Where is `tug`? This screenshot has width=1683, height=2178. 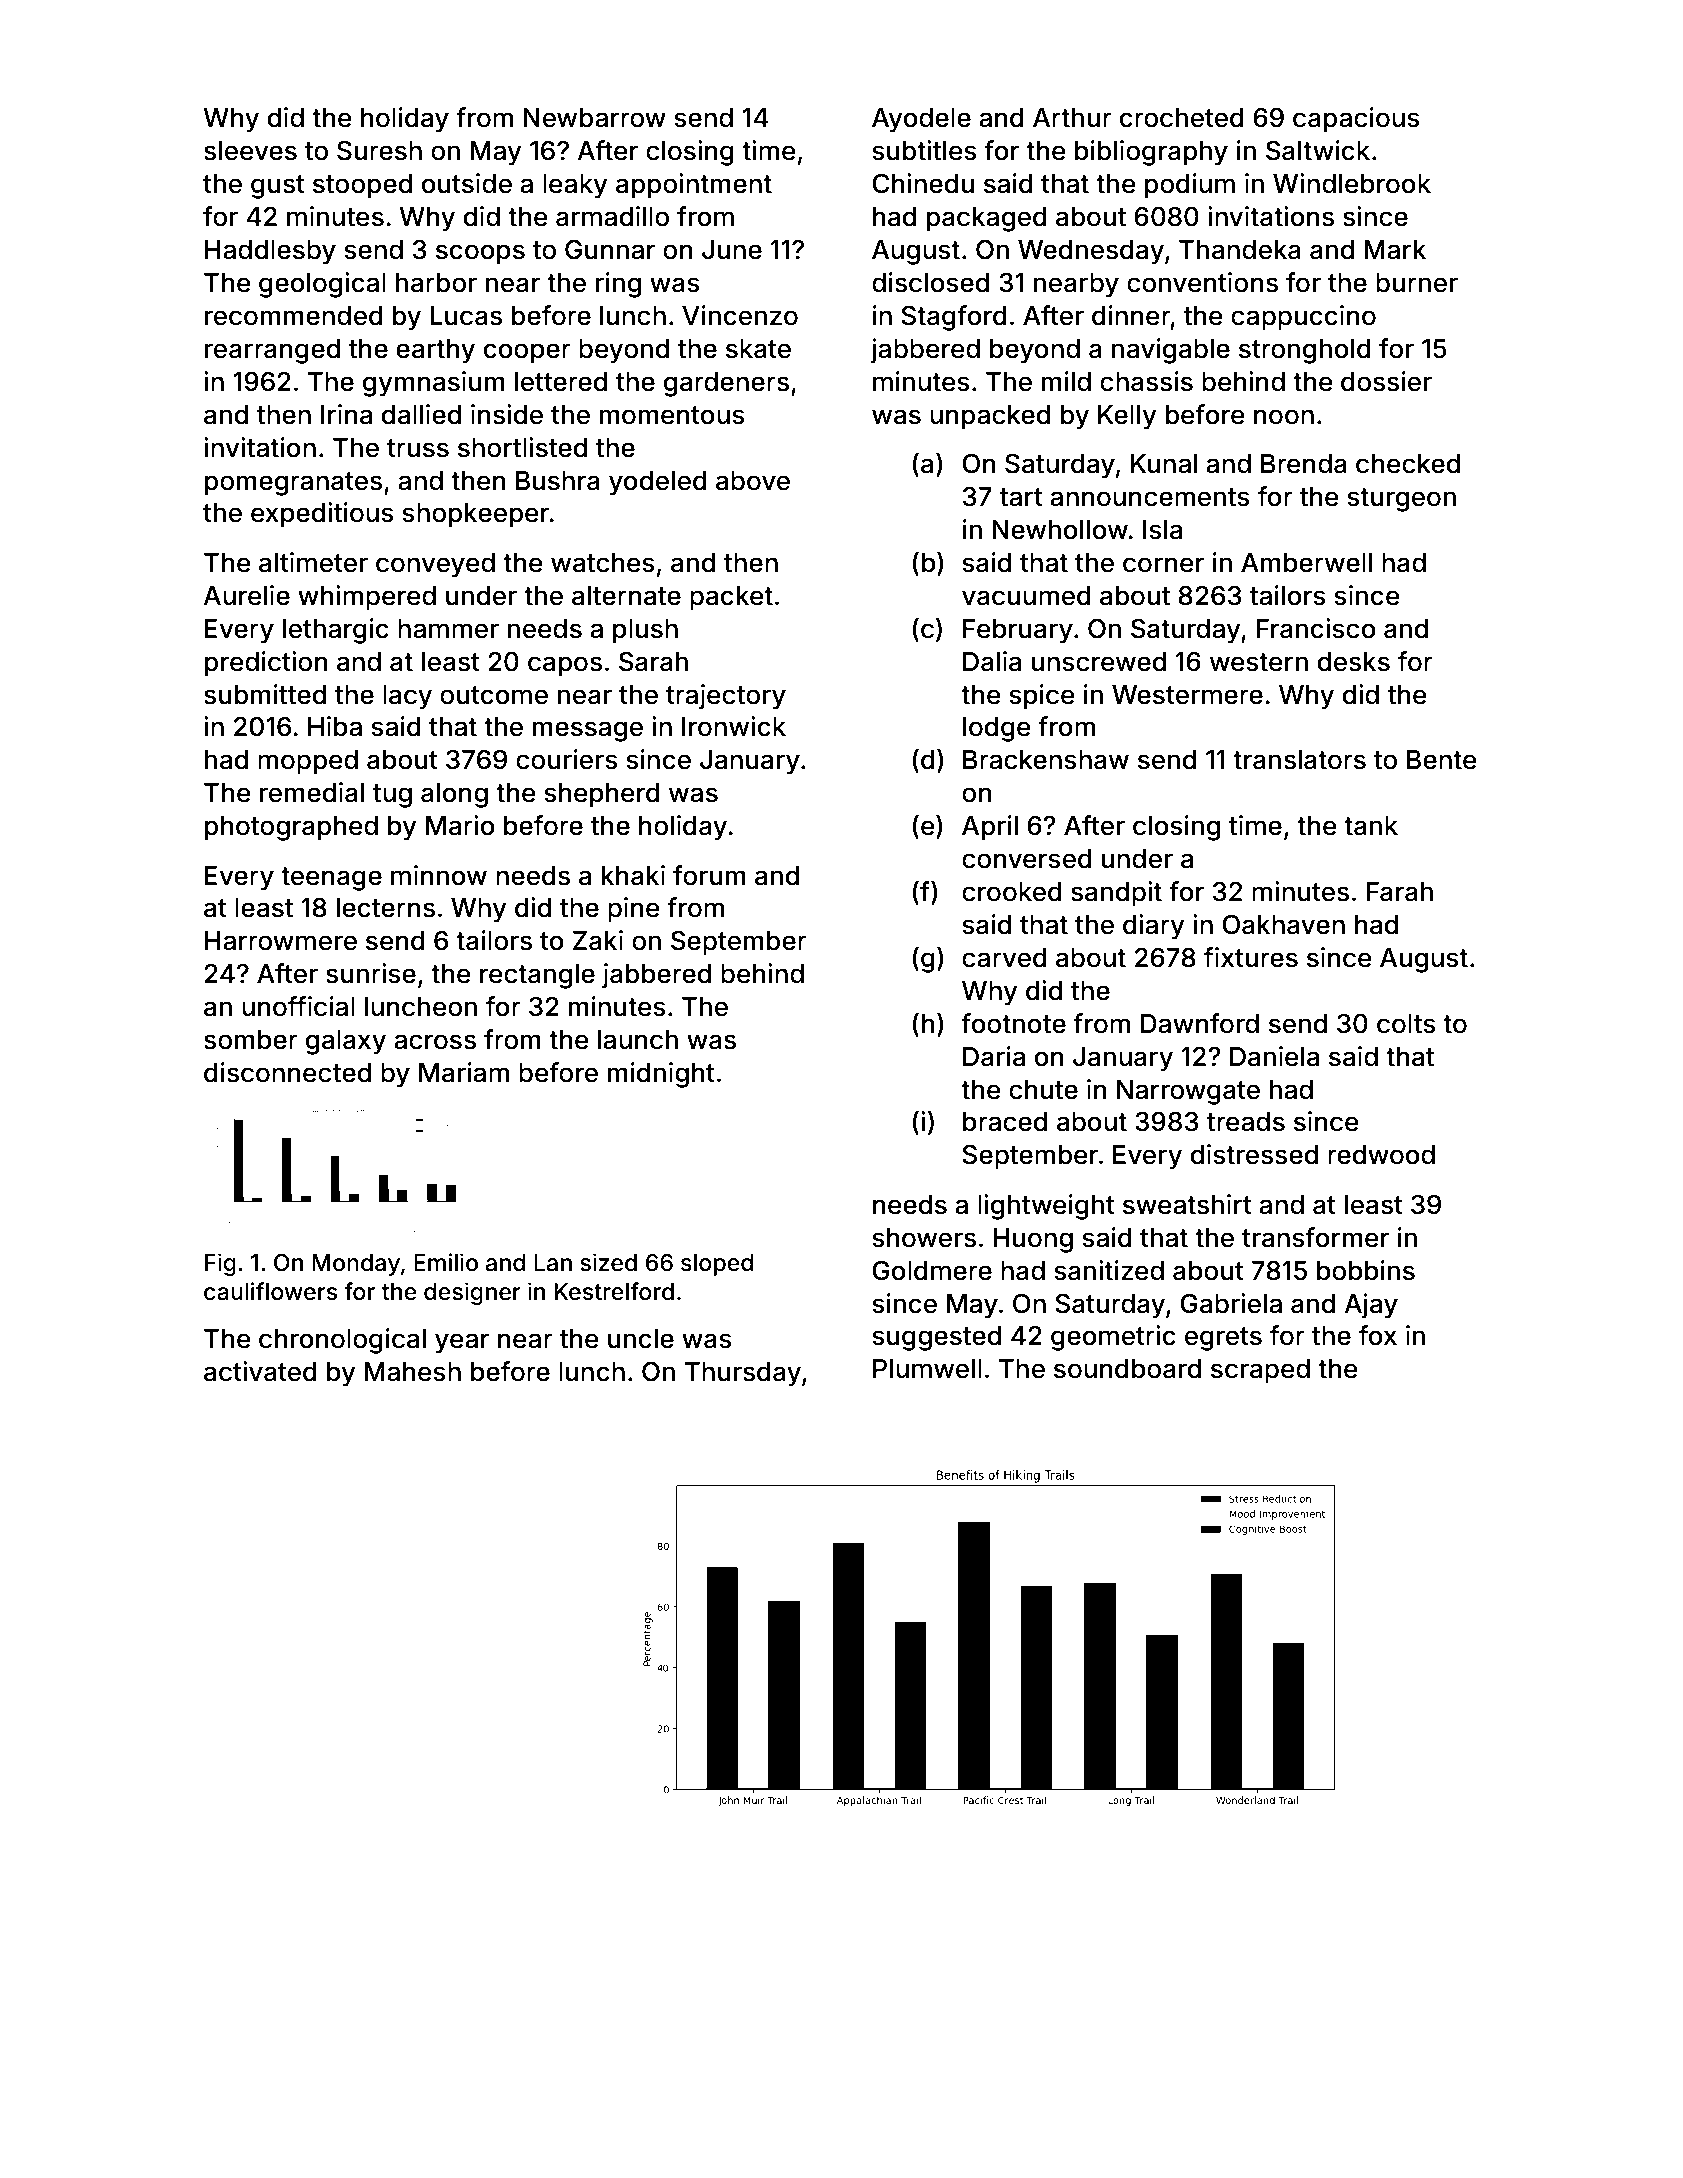 tug is located at coordinates (392, 796).
